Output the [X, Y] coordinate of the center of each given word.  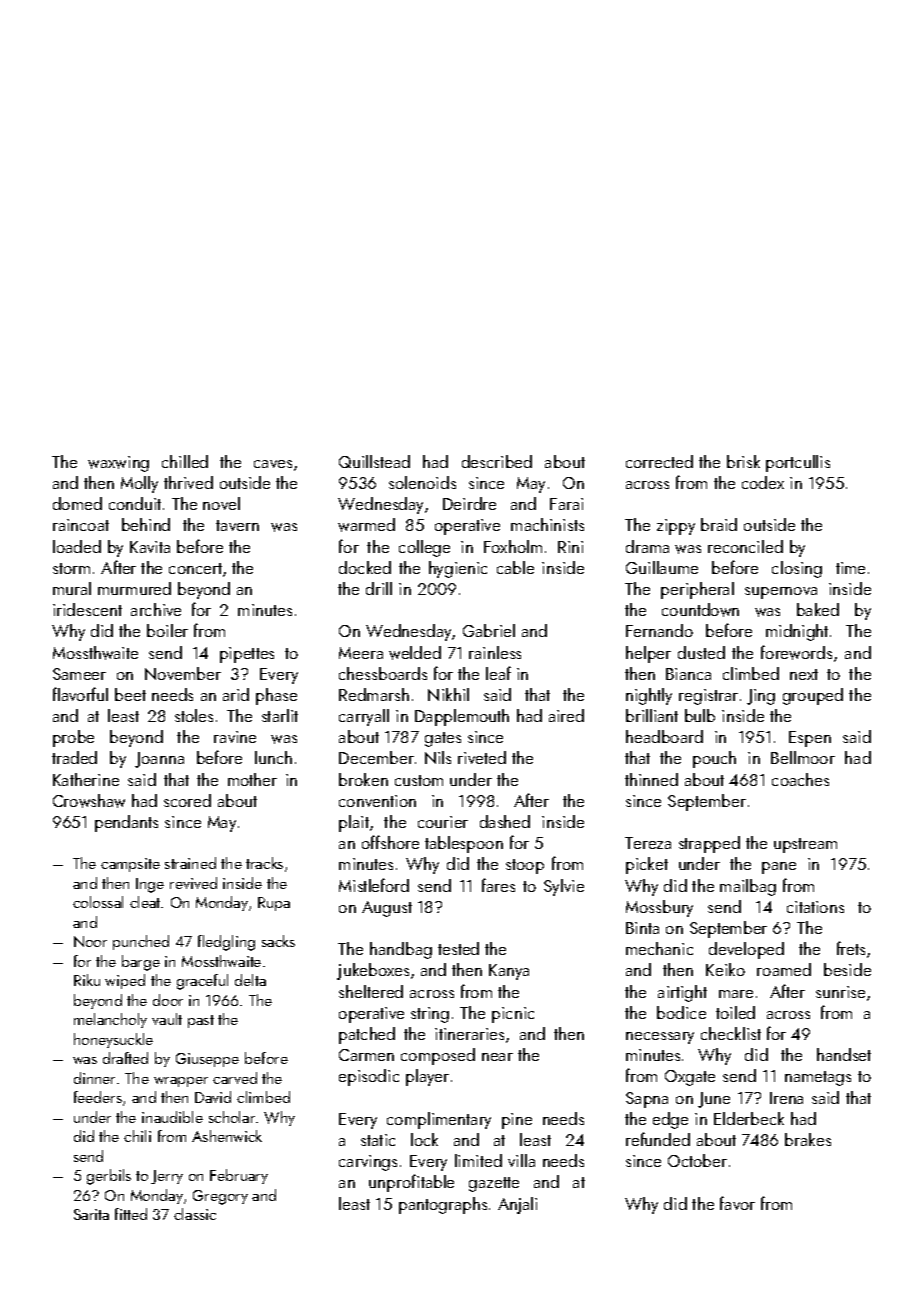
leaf [498, 673]
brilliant [652, 715]
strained [190, 863]
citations [815, 907]
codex [763, 482]
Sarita [91, 1214]
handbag [401, 950]
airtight [682, 993]
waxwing [118, 464]
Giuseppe [207, 1060]
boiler [167, 630]
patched [367, 1035]
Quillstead [374, 461]
